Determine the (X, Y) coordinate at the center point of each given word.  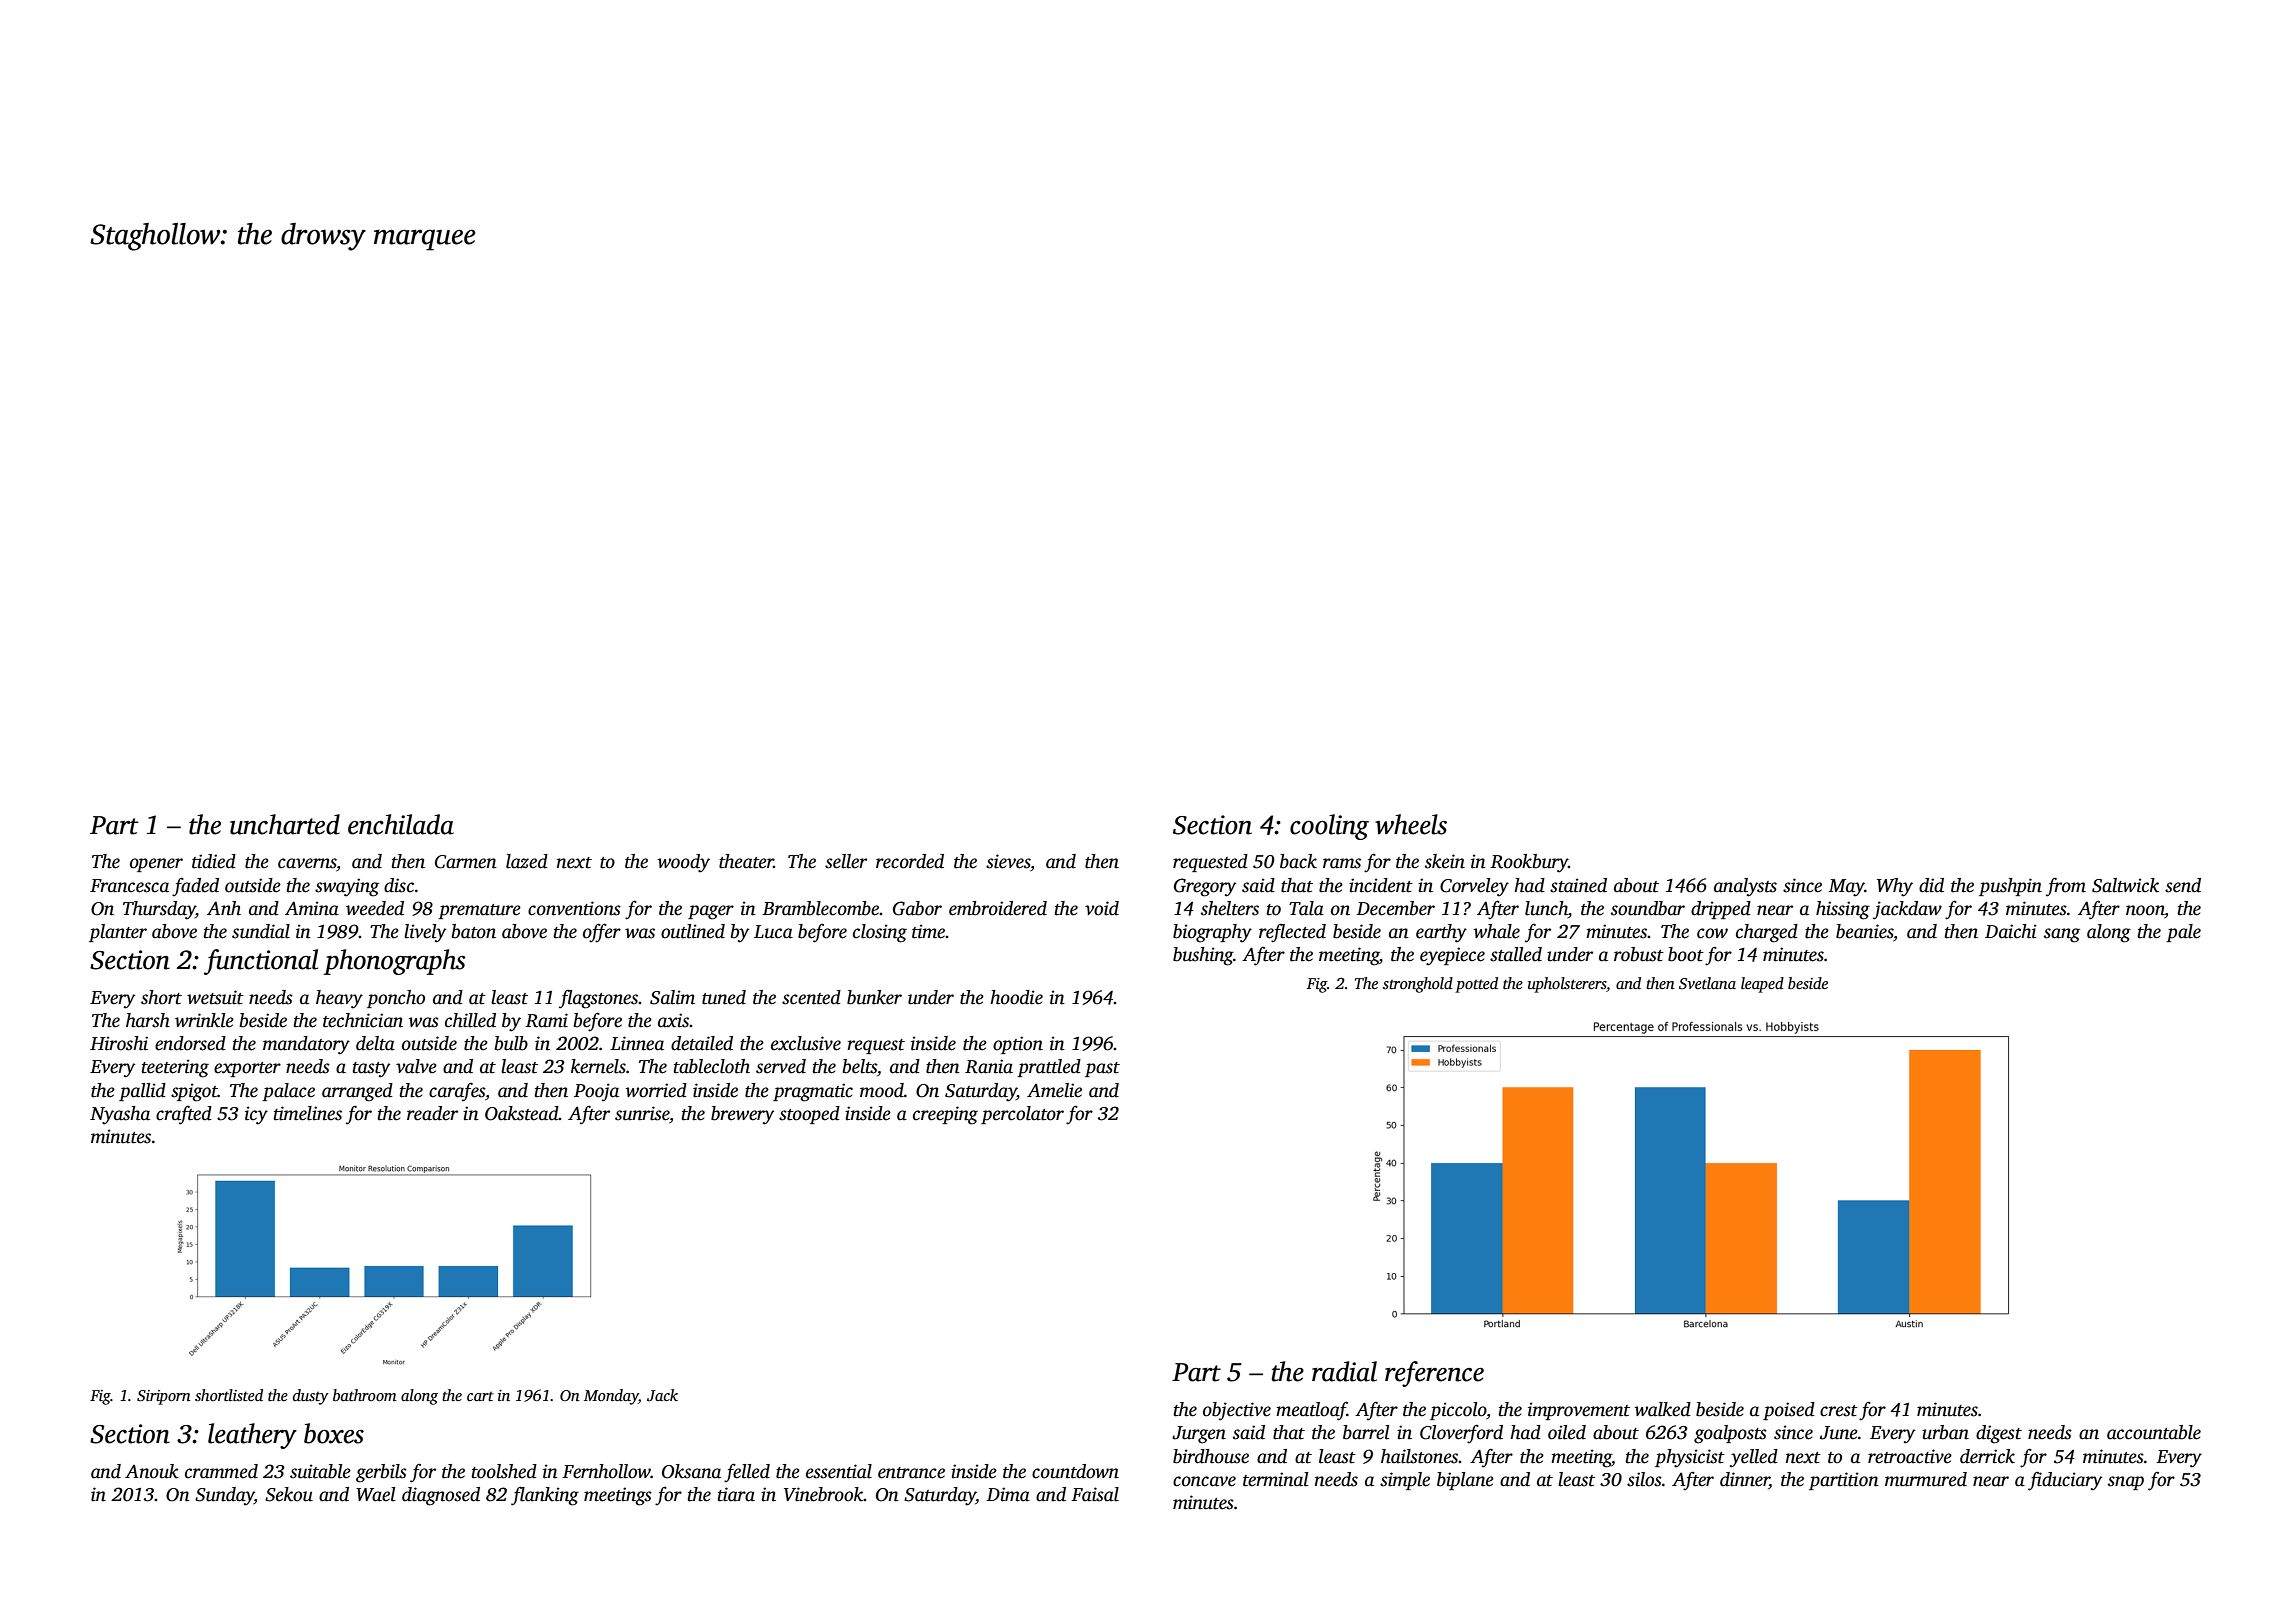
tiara (736, 1494)
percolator (1022, 1115)
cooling (1329, 827)
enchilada (401, 824)
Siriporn (164, 1397)
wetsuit (215, 997)
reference (1434, 1374)
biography (1212, 933)
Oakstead (522, 1113)
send (2183, 885)
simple (1405, 1481)
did (1931, 885)
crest (1839, 1411)
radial (1344, 1371)
